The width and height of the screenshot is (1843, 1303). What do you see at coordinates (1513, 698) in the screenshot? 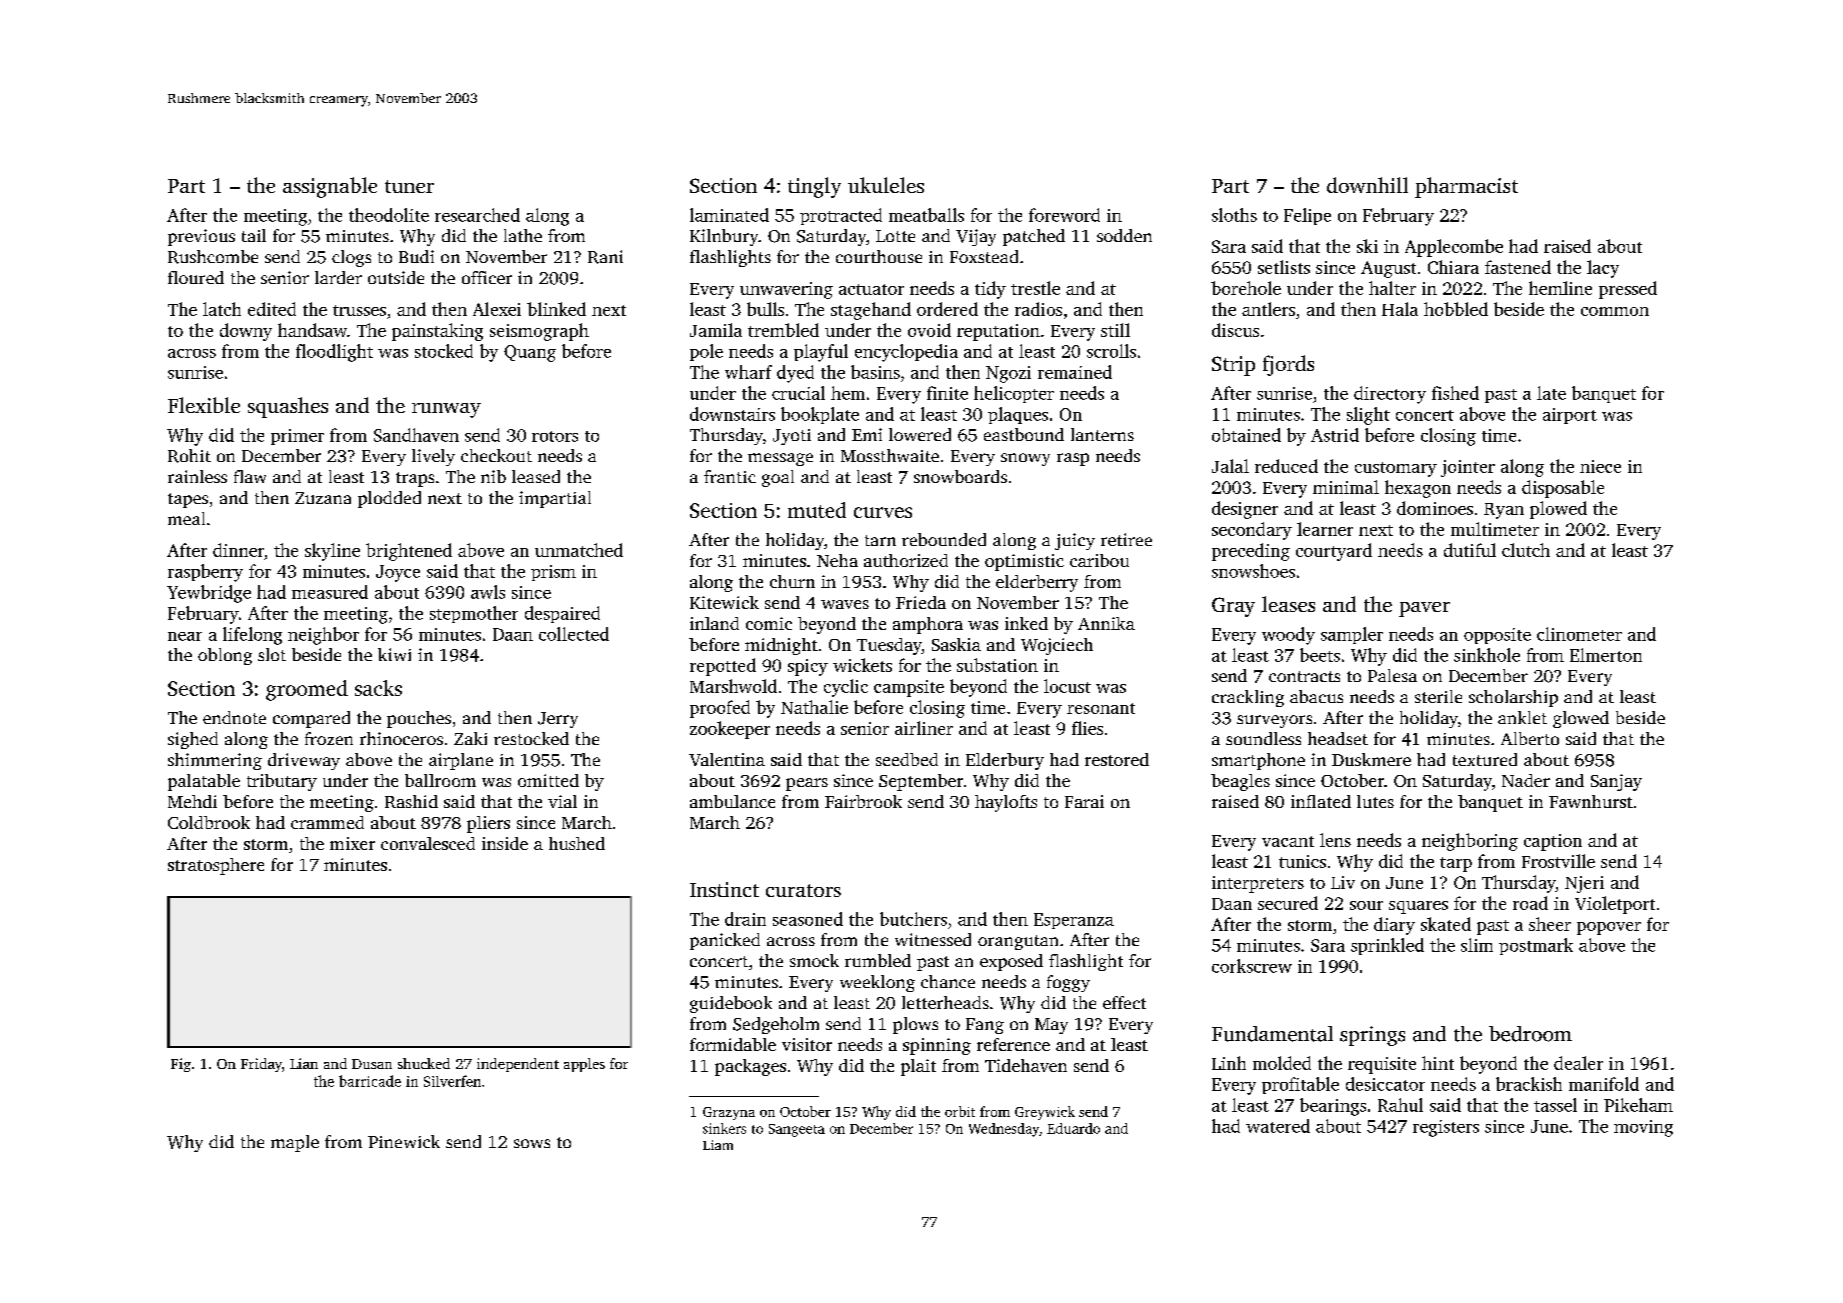
I see `scholarship` at bounding box center [1513, 698].
